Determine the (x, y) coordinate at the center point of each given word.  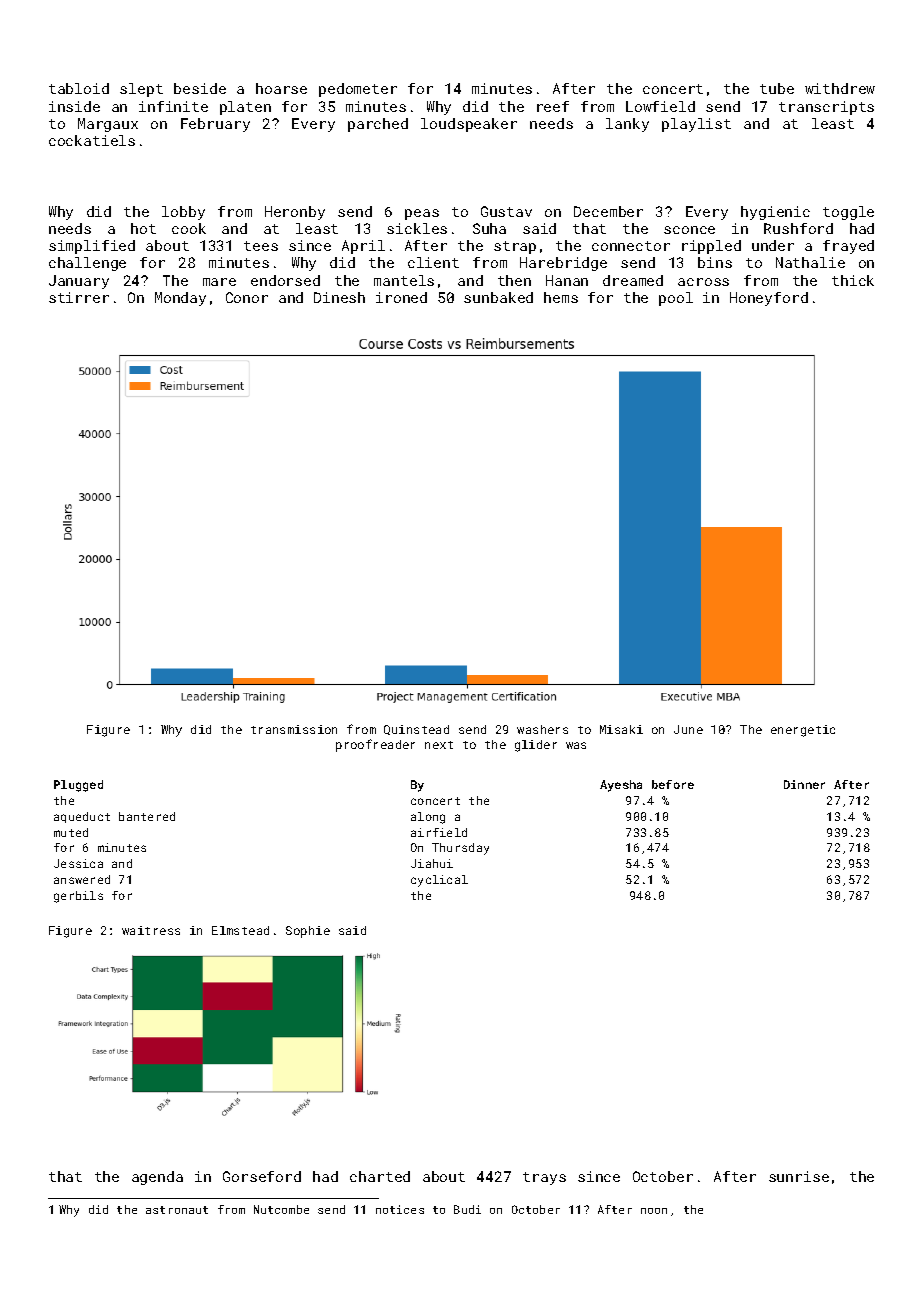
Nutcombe (281, 1209)
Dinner (804, 784)
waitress (151, 930)
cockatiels (92, 140)
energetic (803, 731)
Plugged (78, 786)
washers (542, 729)
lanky (627, 125)
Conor (247, 297)
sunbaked (498, 297)
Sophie (308, 932)
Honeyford (769, 299)
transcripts (826, 108)
